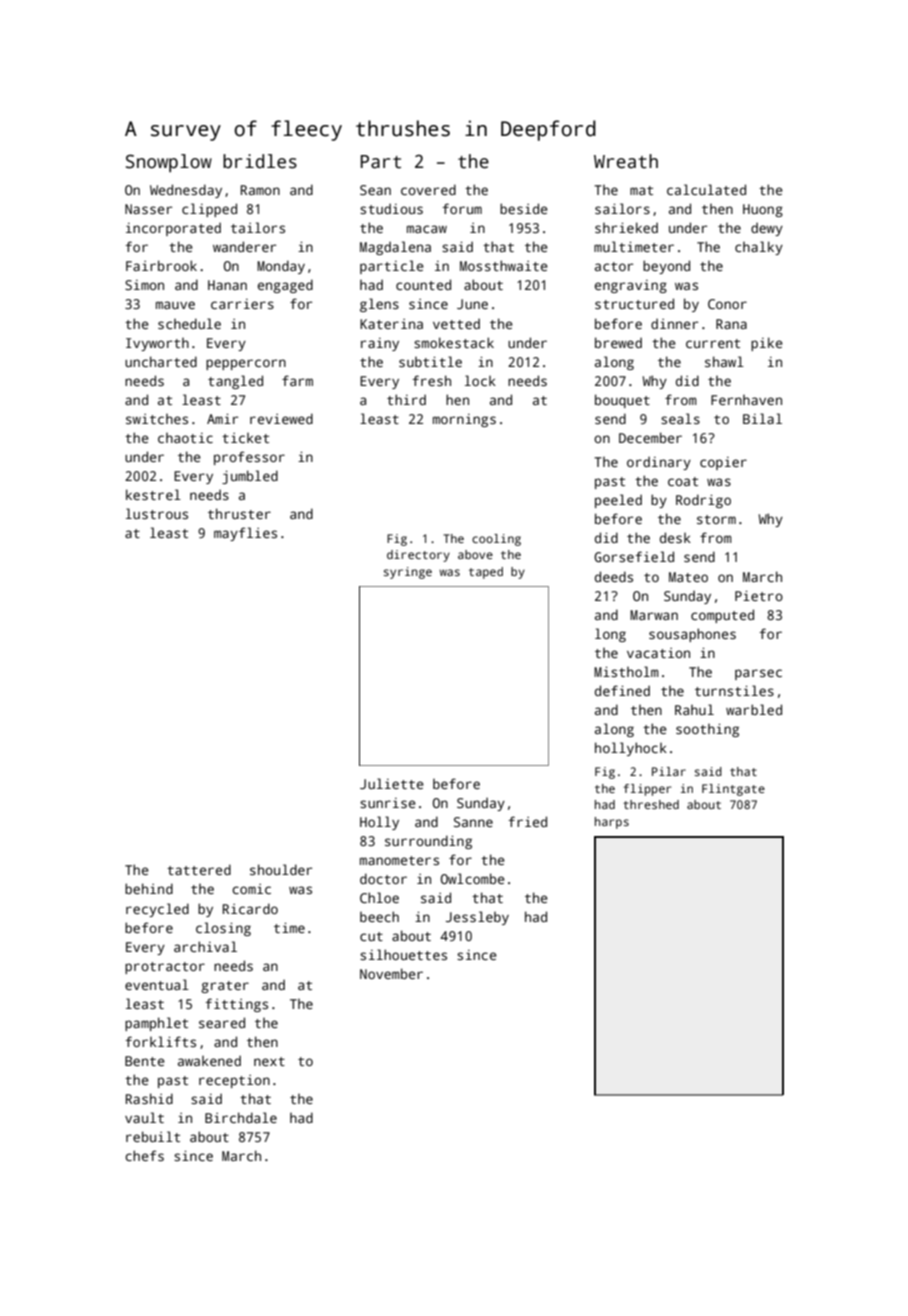  What do you see at coordinates (157, 513) in the screenshot?
I see `lustrous` at bounding box center [157, 513].
